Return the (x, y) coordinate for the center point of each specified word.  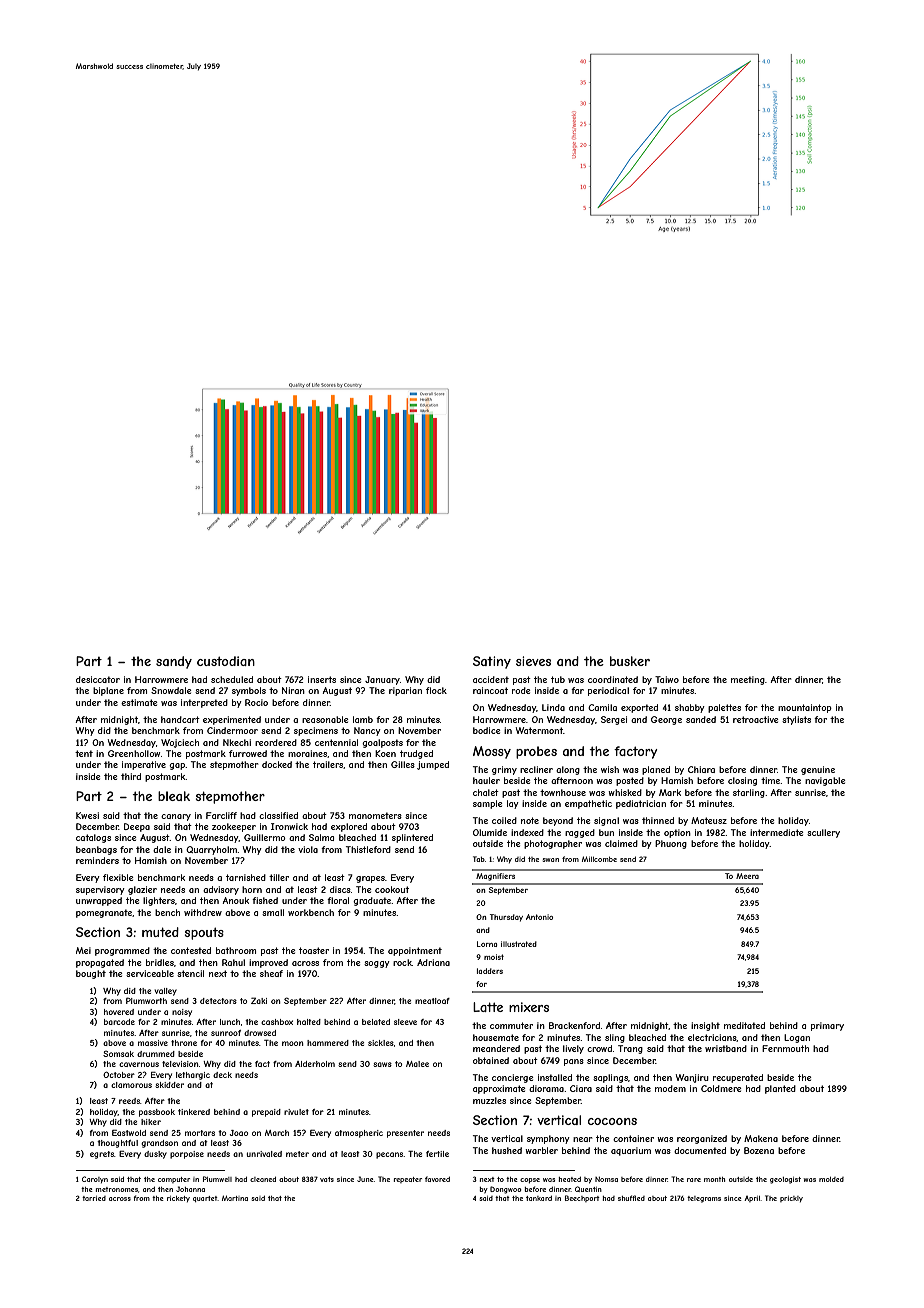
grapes (370, 879)
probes (536, 752)
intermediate (777, 832)
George (666, 720)
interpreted (204, 703)
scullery (823, 833)
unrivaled (264, 1154)
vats (327, 1179)
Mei (83, 950)
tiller (279, 877)
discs (340, 889)
